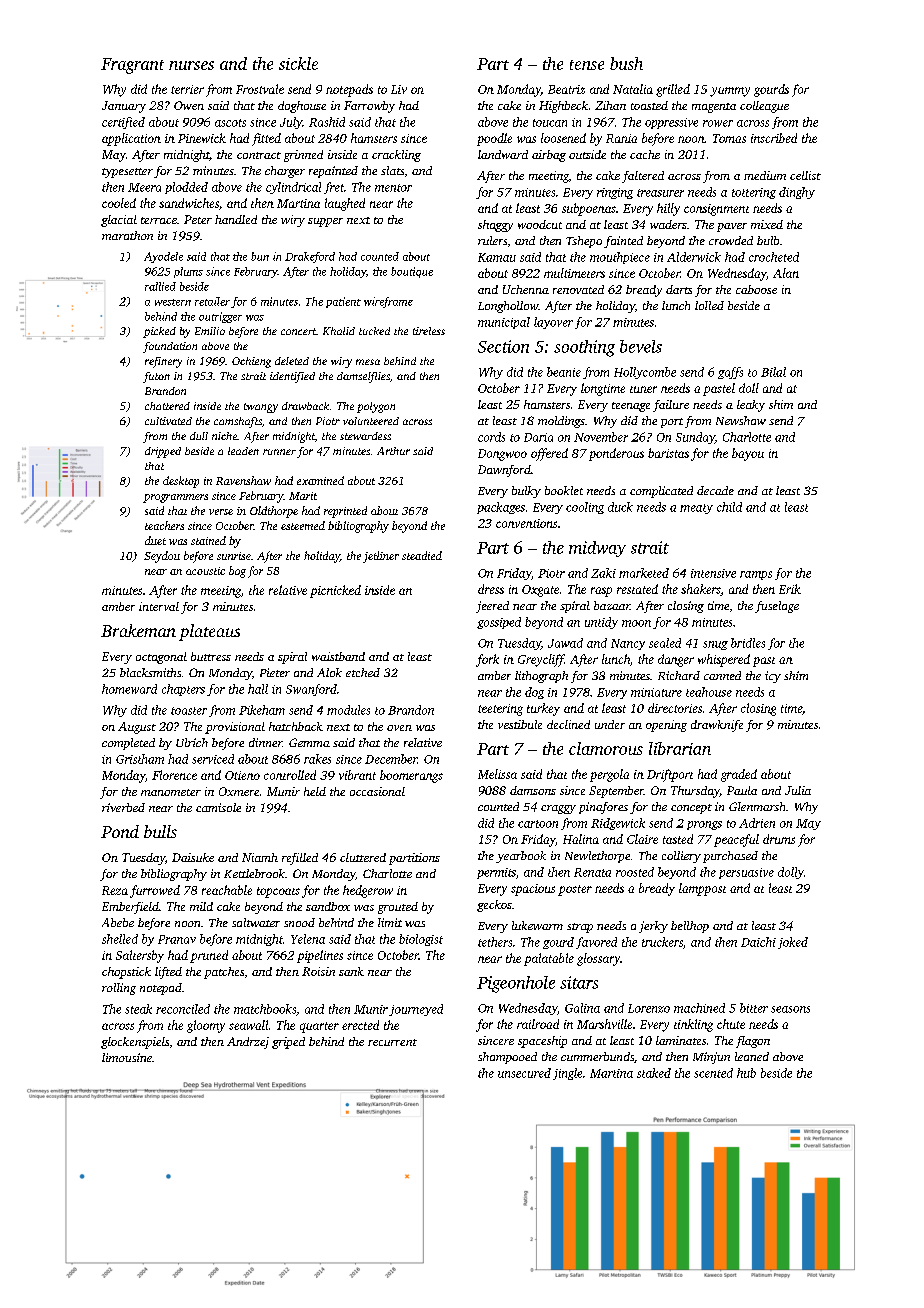 The height and width of the screenshot is (1308, 924). Describe the element at coordinates (641, 346) in the screenshot. I see `bevels` at that location.
